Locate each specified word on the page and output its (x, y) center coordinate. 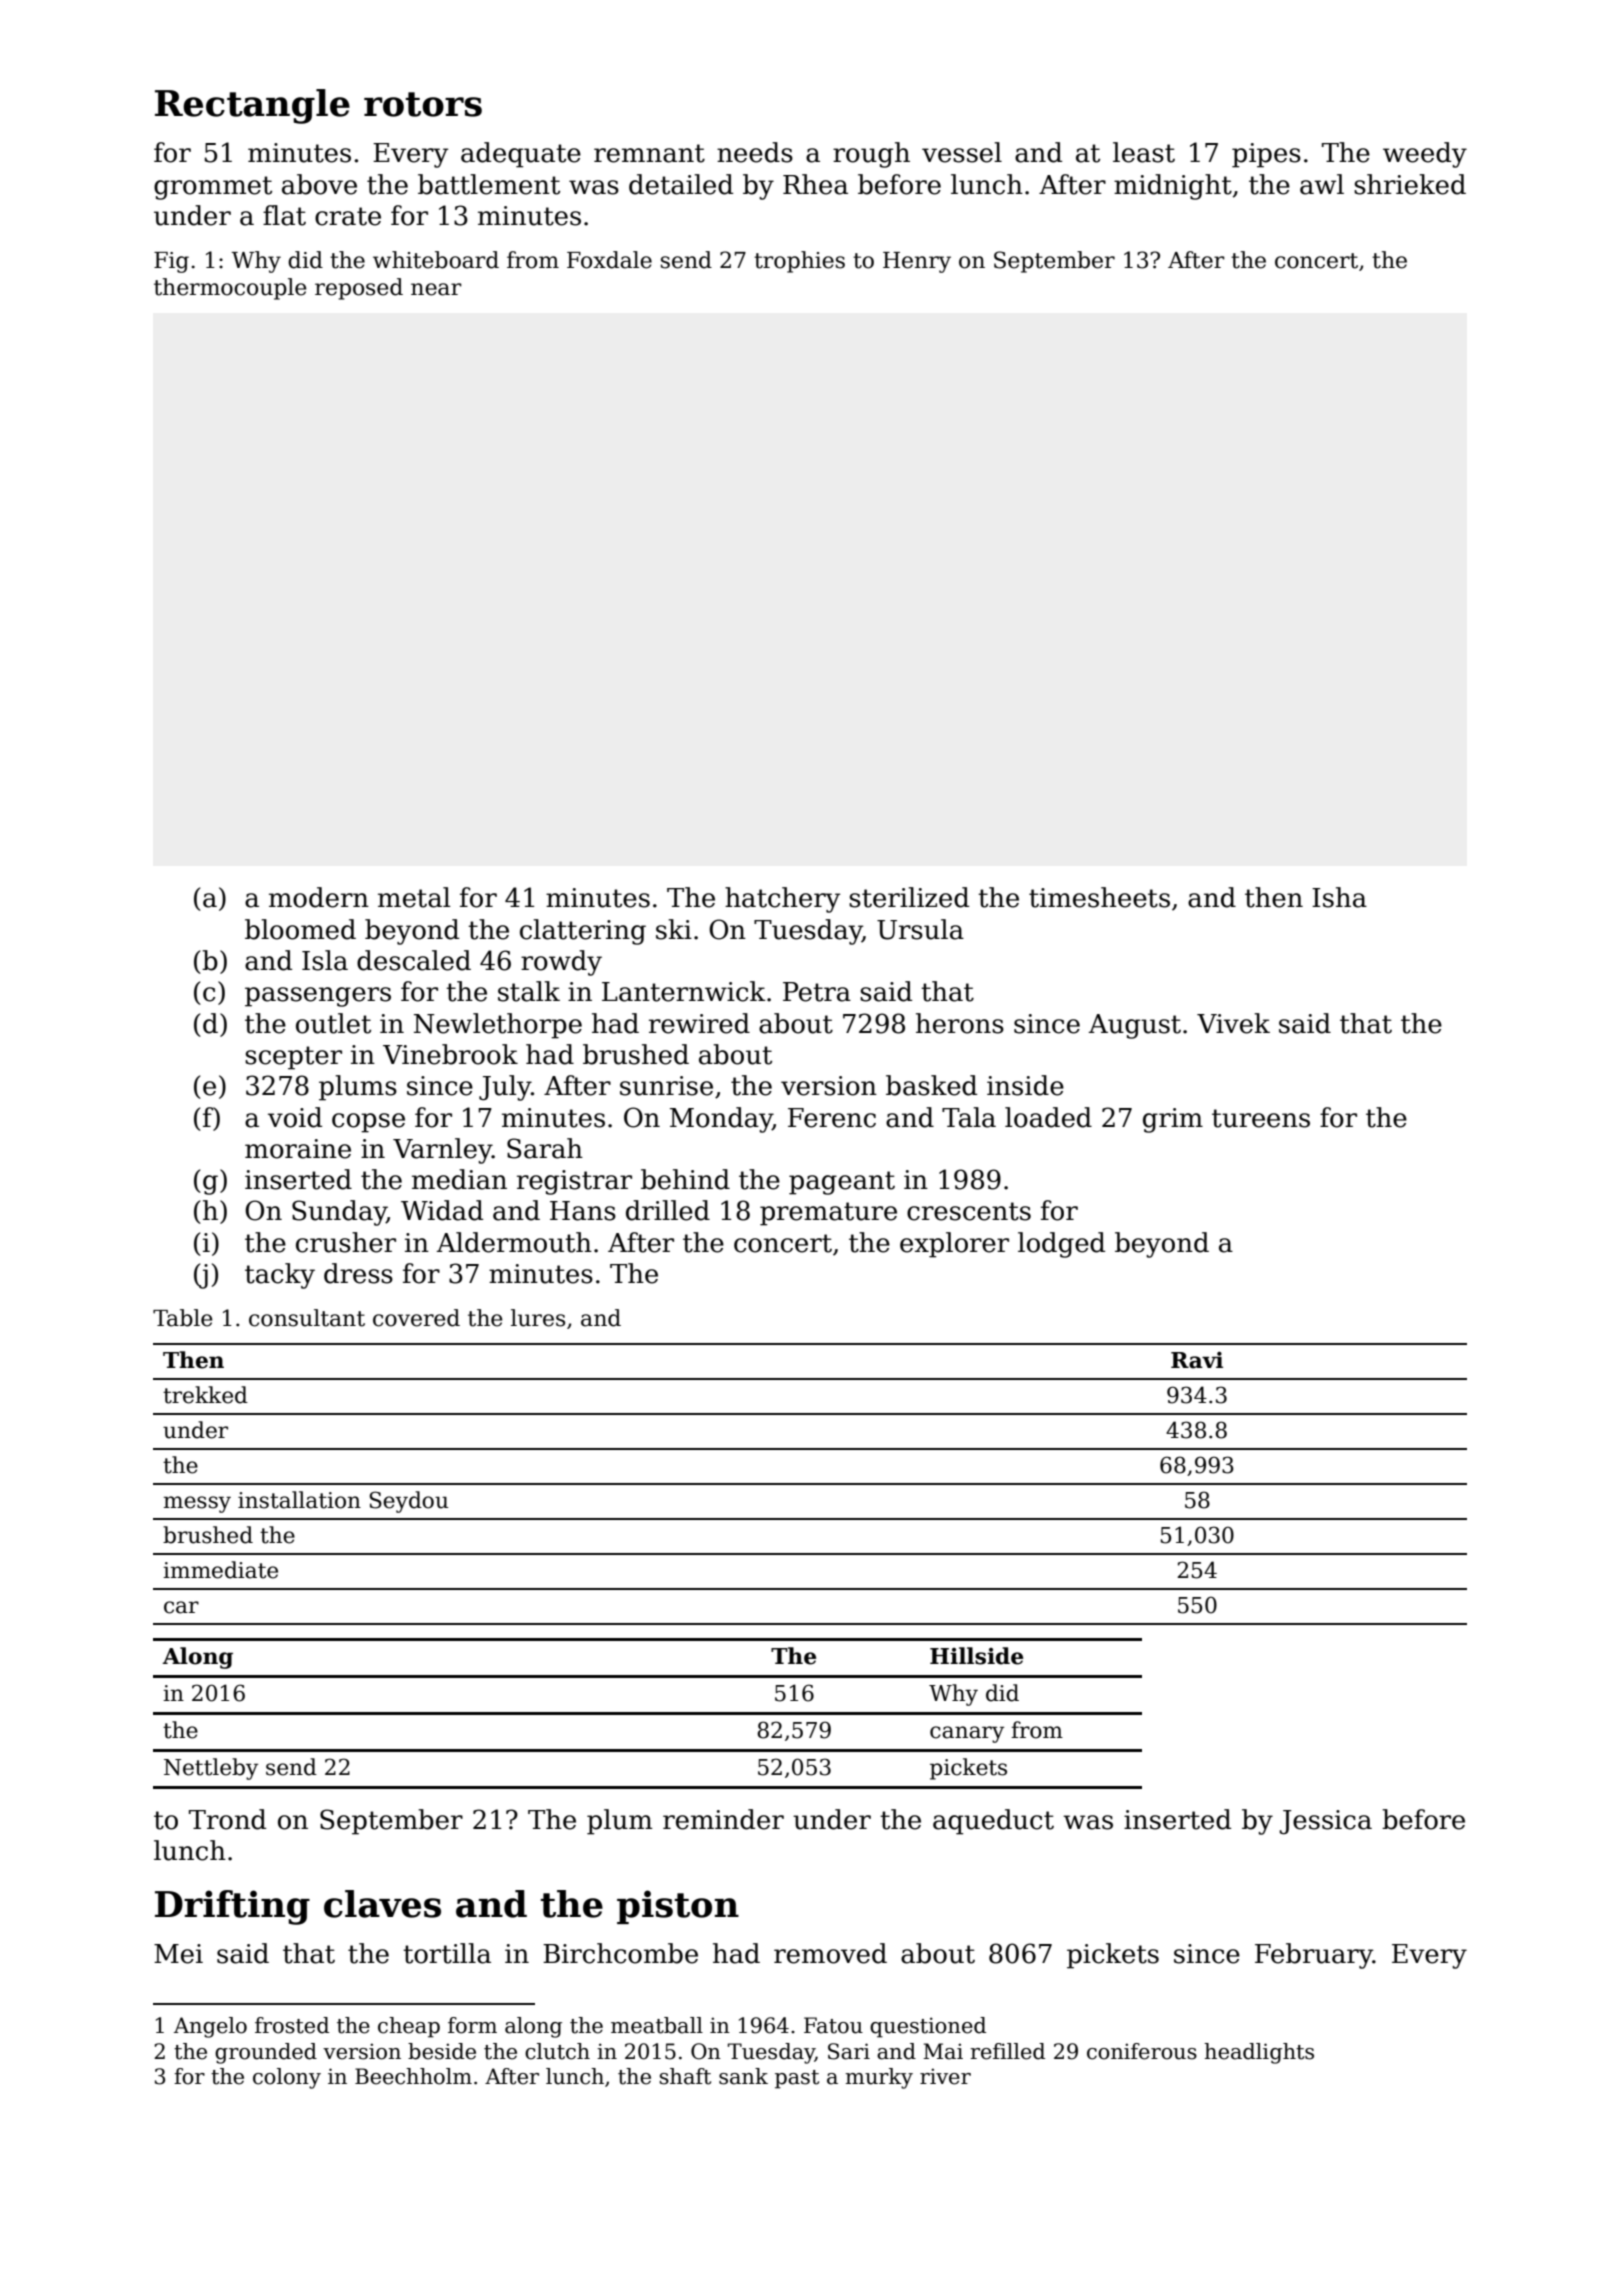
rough (871, 155)
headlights (1259, 2053)
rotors (423, 104)
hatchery (783, 900)
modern (319, 897)
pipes (1266, 155)
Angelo (210, 2027)
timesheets (1099, 897)
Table (183, 1318)
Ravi (1197, 1360)
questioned (928, 2027)
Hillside (976, 1656)
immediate (220, 1570)
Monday (721, 1120)
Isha (1339, 897)
